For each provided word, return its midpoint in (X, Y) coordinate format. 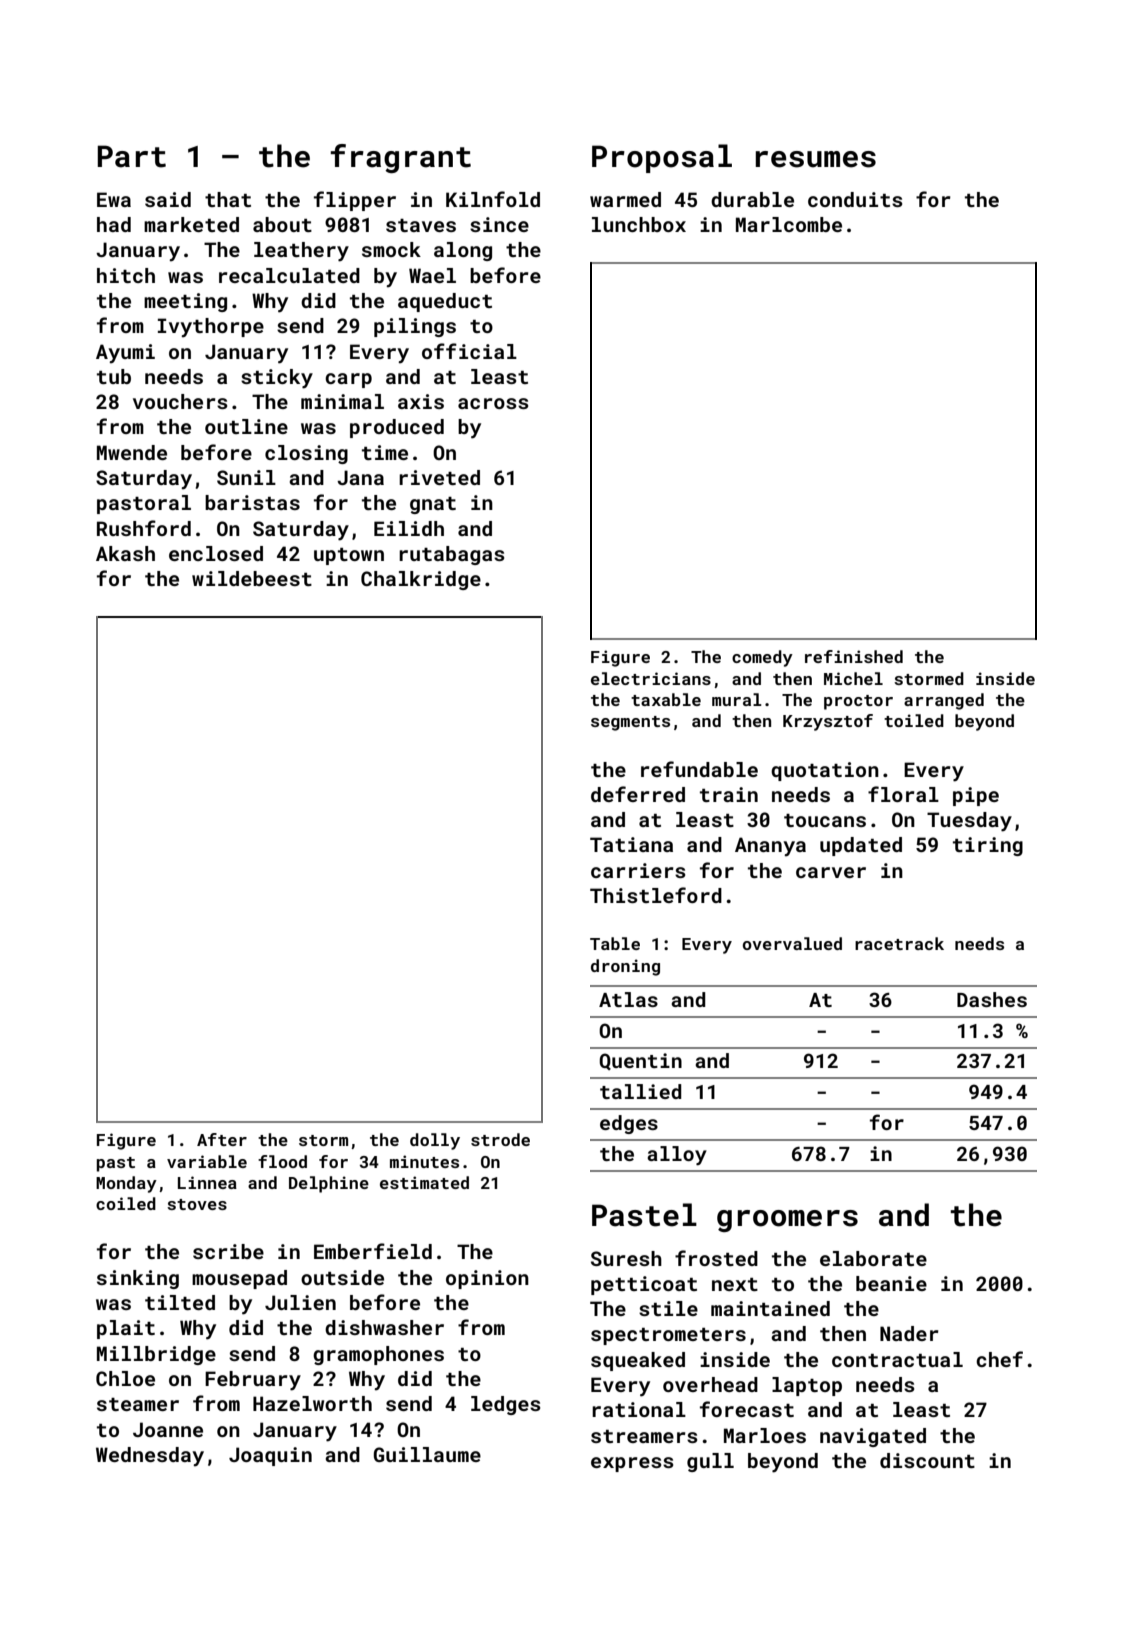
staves (421, 225)
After (222, 1139)
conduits (855, 199)
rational (639, 1409)
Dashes (992, 999)
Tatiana (631, 844)
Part (131, 156)
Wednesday (150, 1457)
